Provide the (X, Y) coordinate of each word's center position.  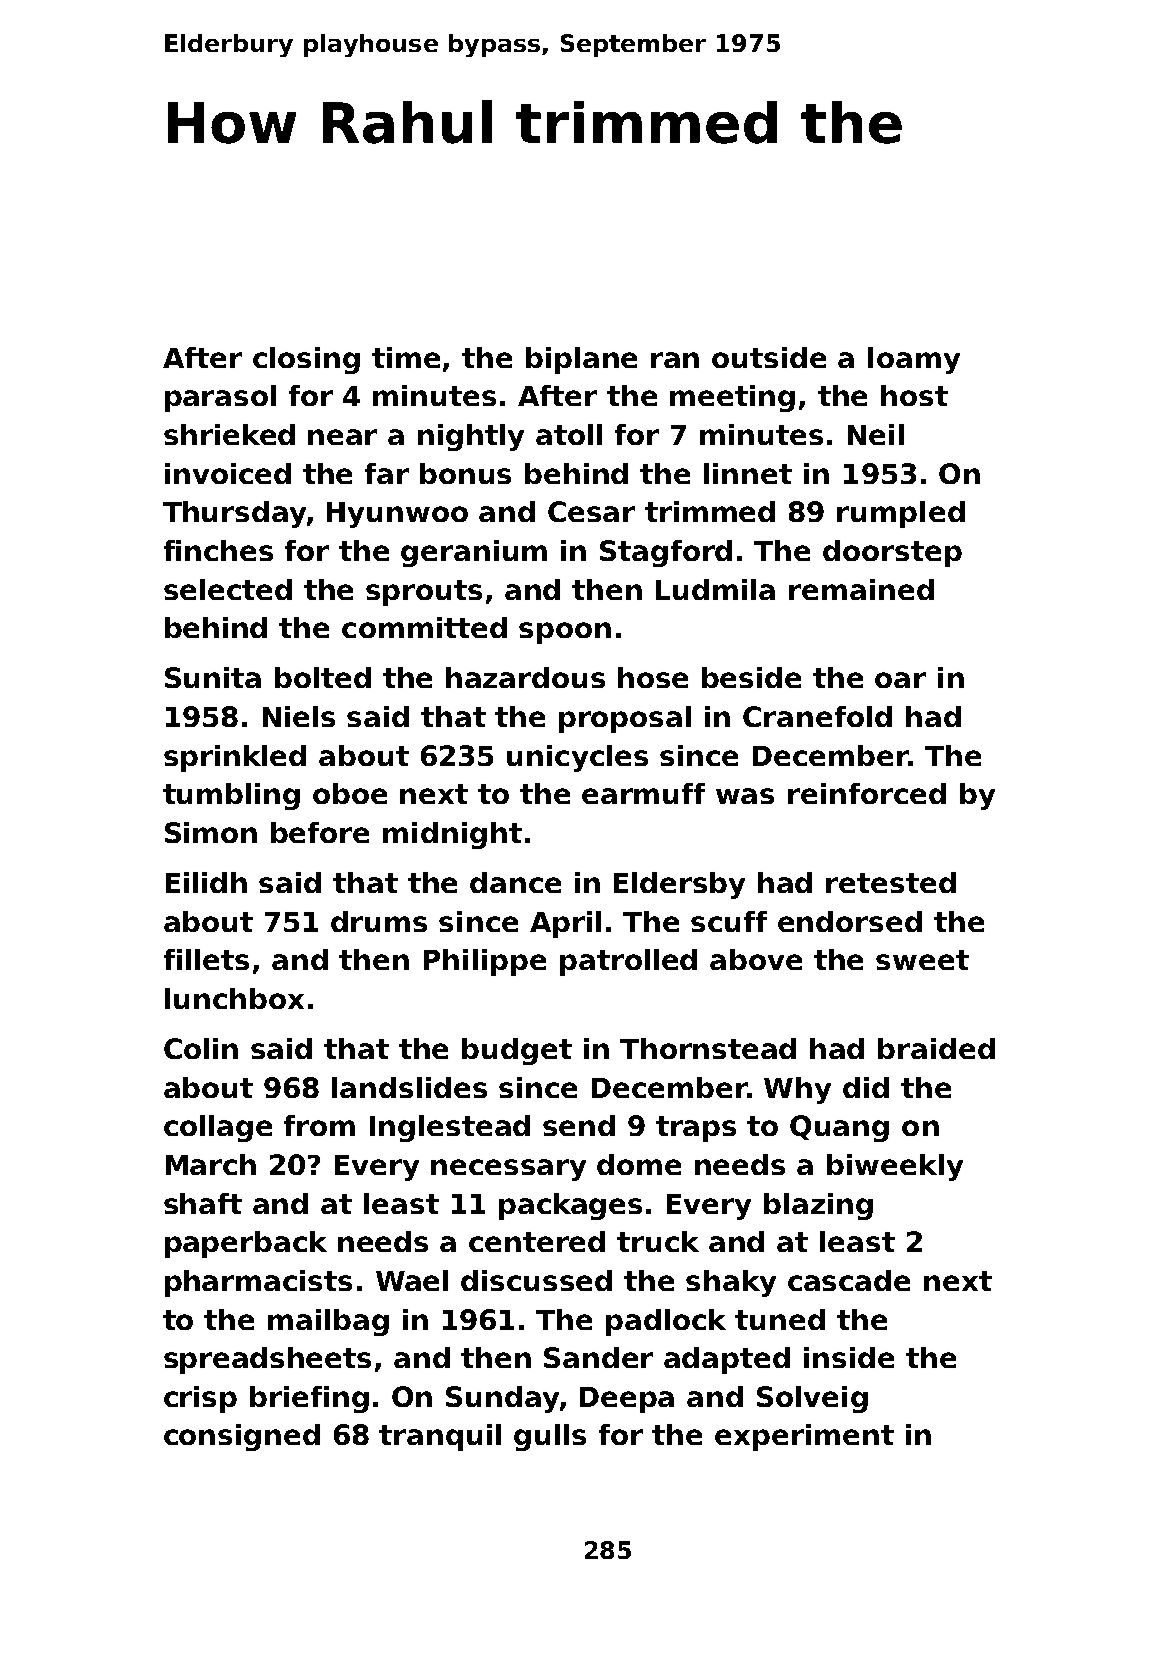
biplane (581, 360)
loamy (914, 360)
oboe (350, 793)
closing (306, 360)
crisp (200, 1399)
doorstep (892, 553)
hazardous (525, 677)
